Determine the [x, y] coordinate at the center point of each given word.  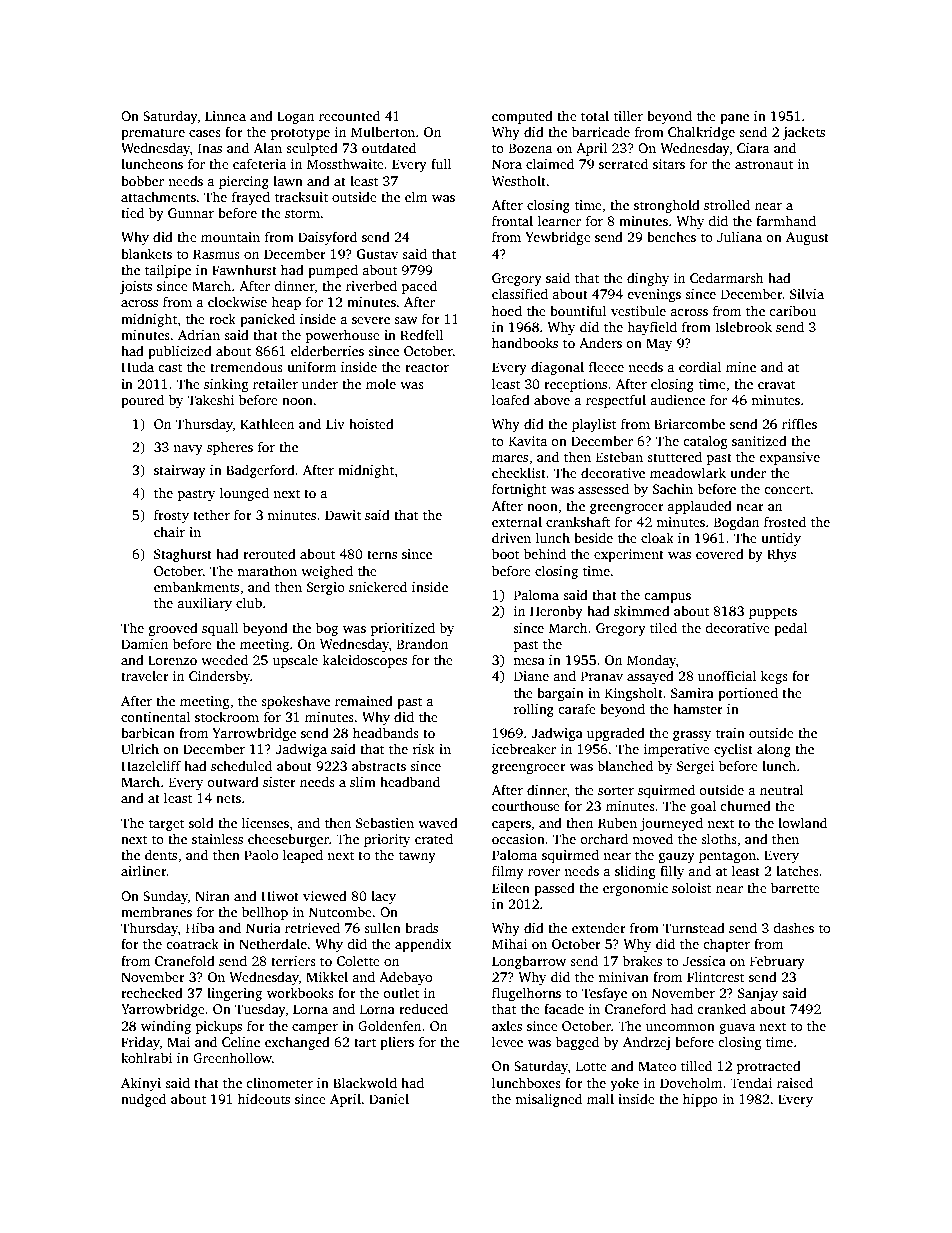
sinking [226, 385]
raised [795, 1082]
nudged [143, 1100]
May [659, 344]
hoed [507, 310]
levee [507, 1041]
